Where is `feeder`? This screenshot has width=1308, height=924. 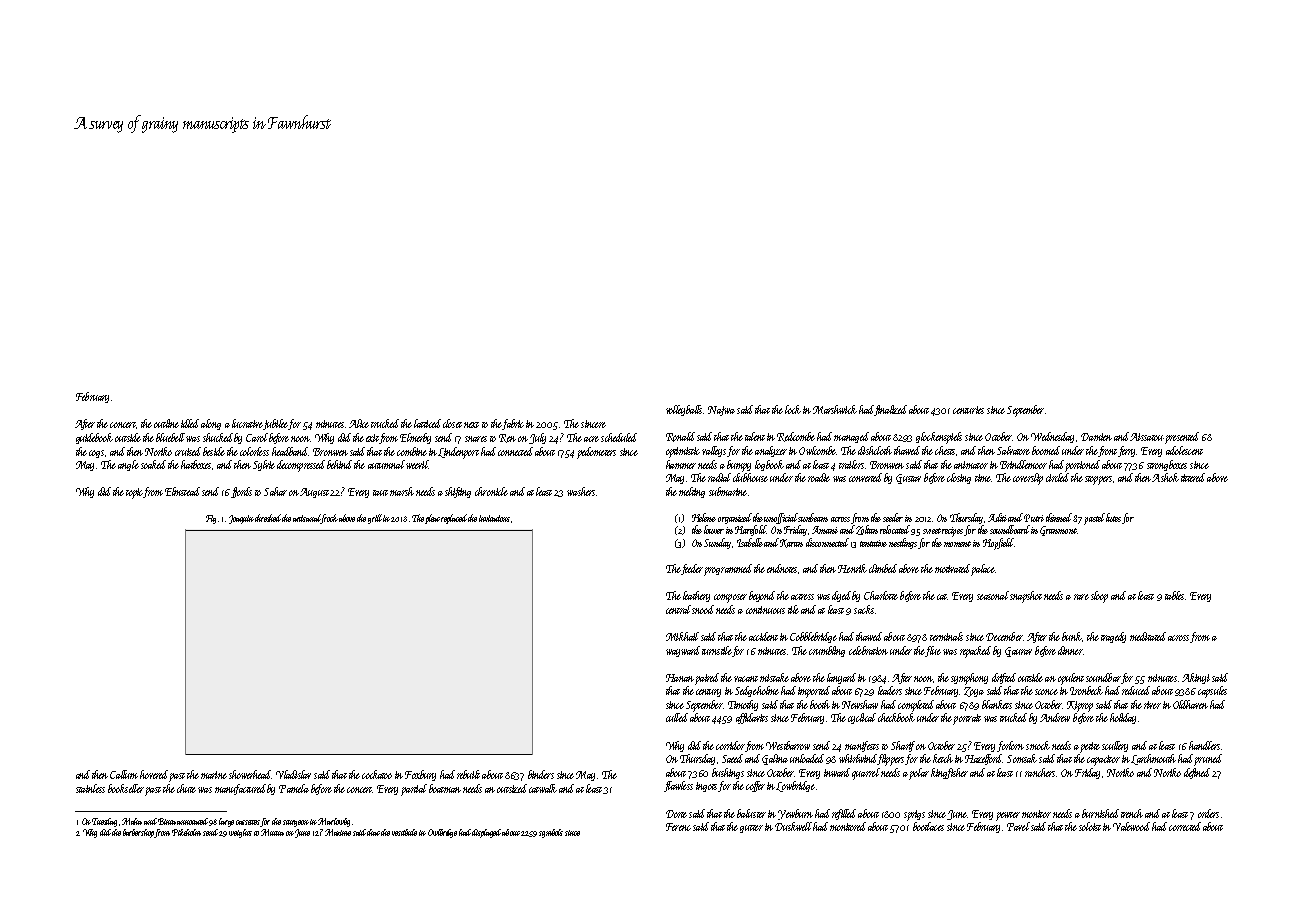 feeder is located at coordinates (692, 569).
